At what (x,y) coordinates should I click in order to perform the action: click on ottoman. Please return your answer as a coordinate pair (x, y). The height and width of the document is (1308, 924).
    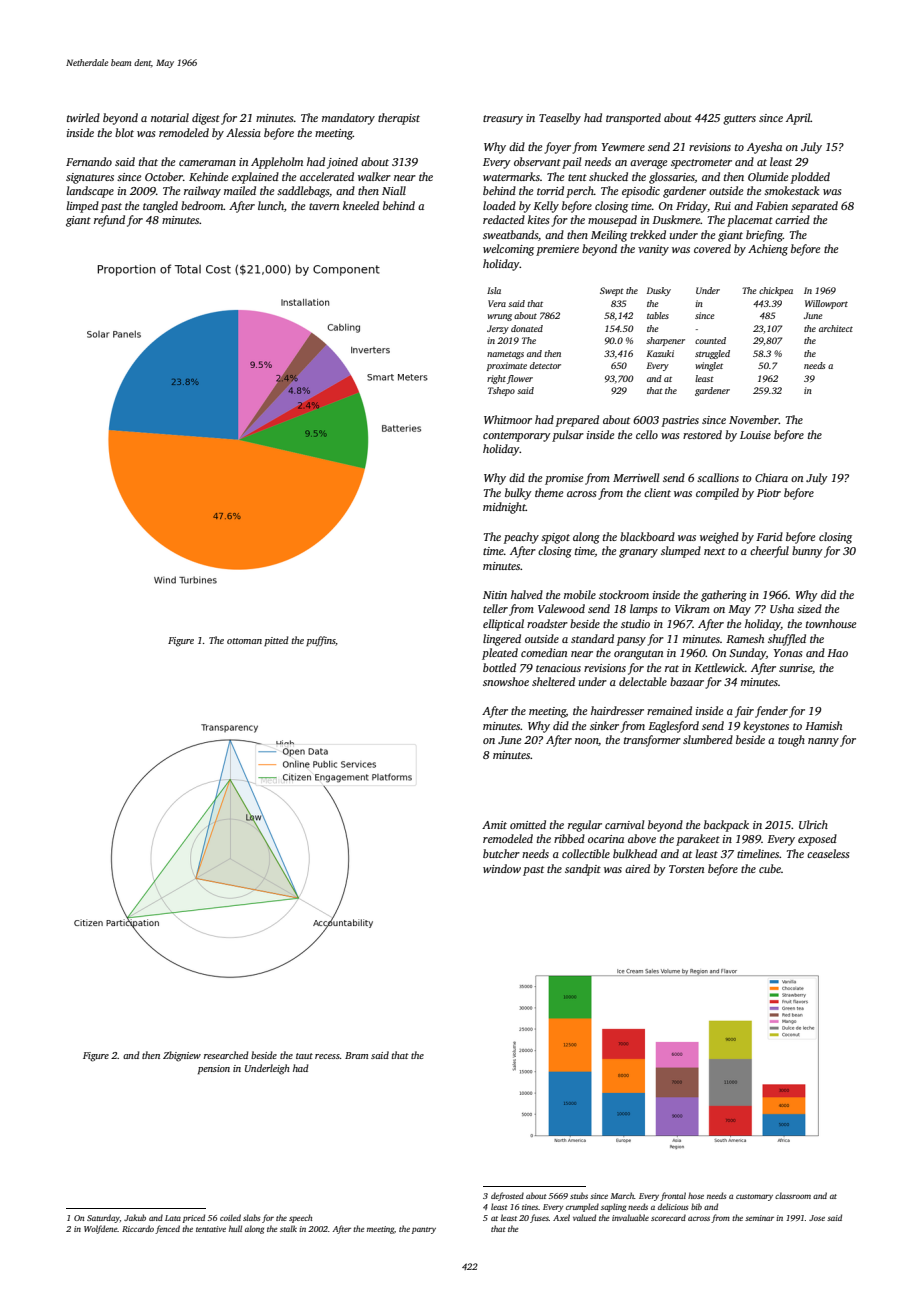
    Looking at the image, I should click on (244, 641).
